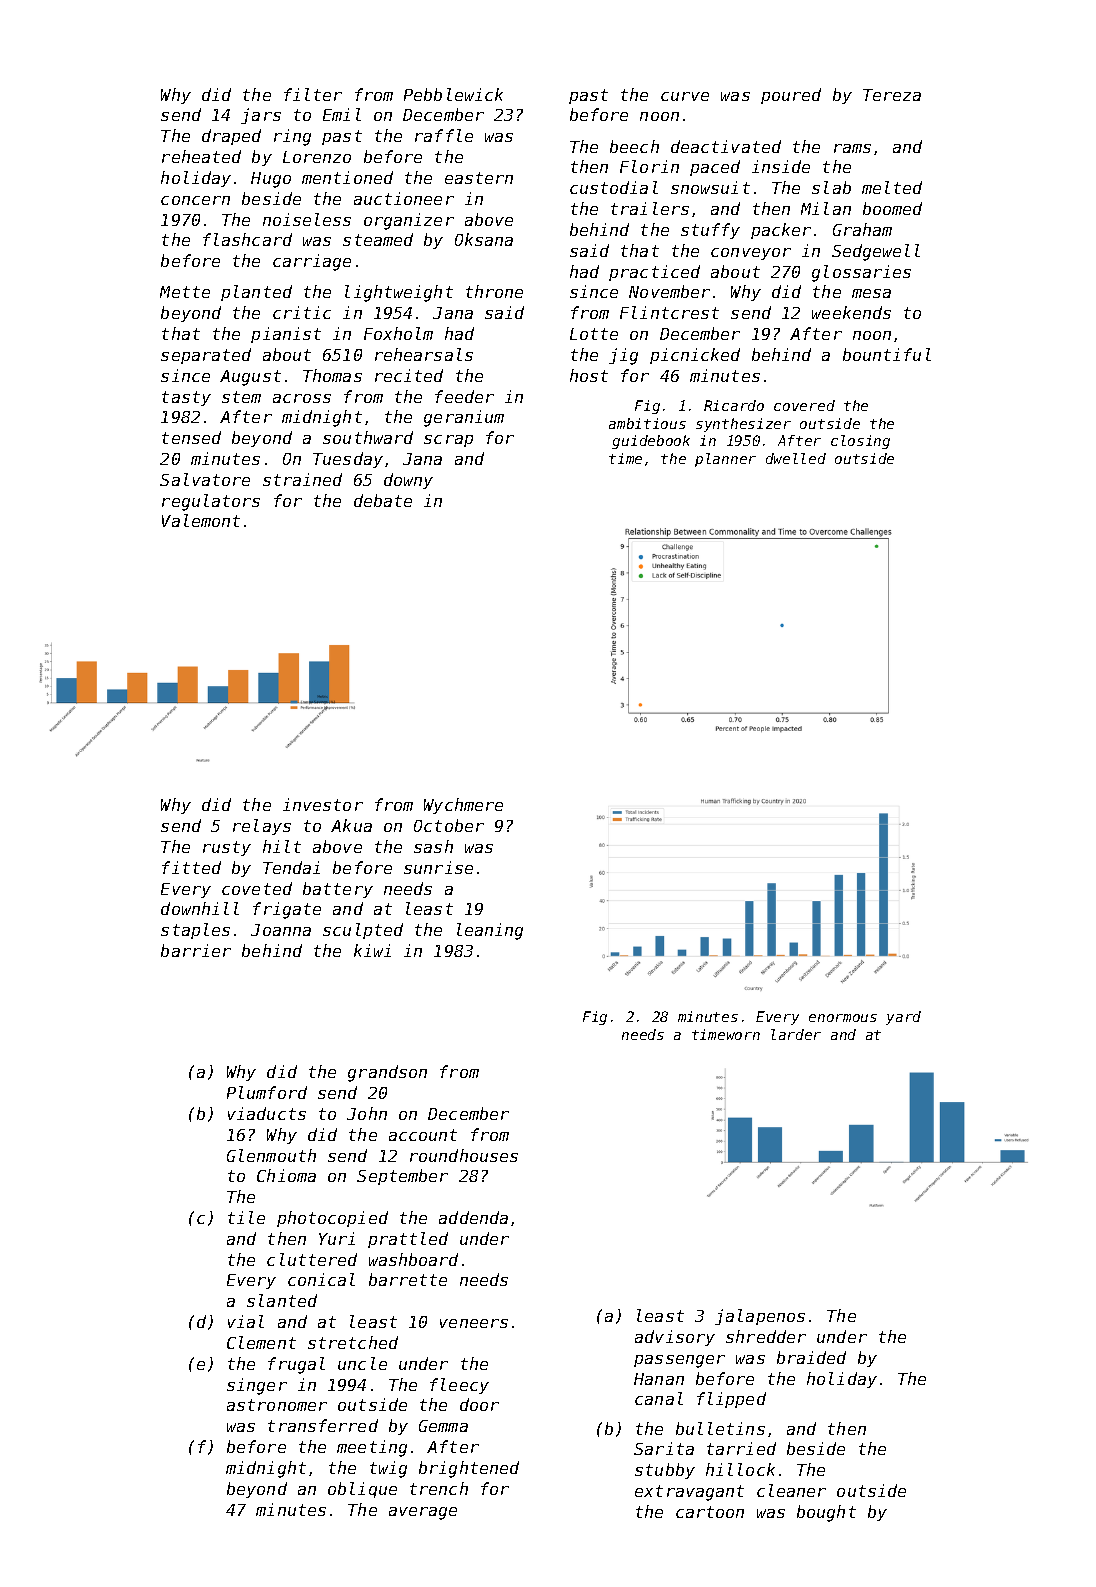  I want to click on Valemont, so click(201, 520).
